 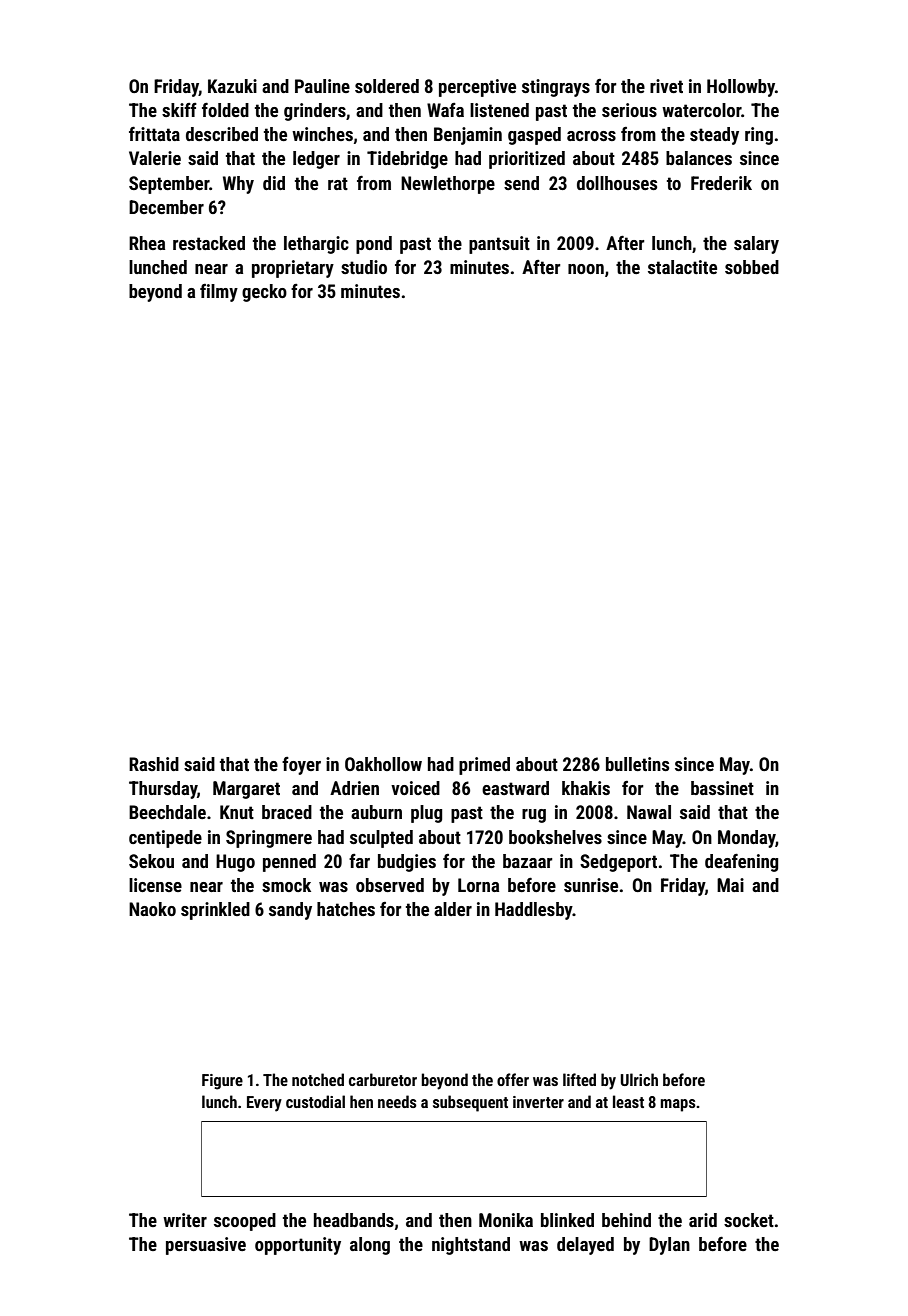 What do you see at coordinates (166, 207) in the screenshot?
I see `December` at bounding box center [166, 207].
